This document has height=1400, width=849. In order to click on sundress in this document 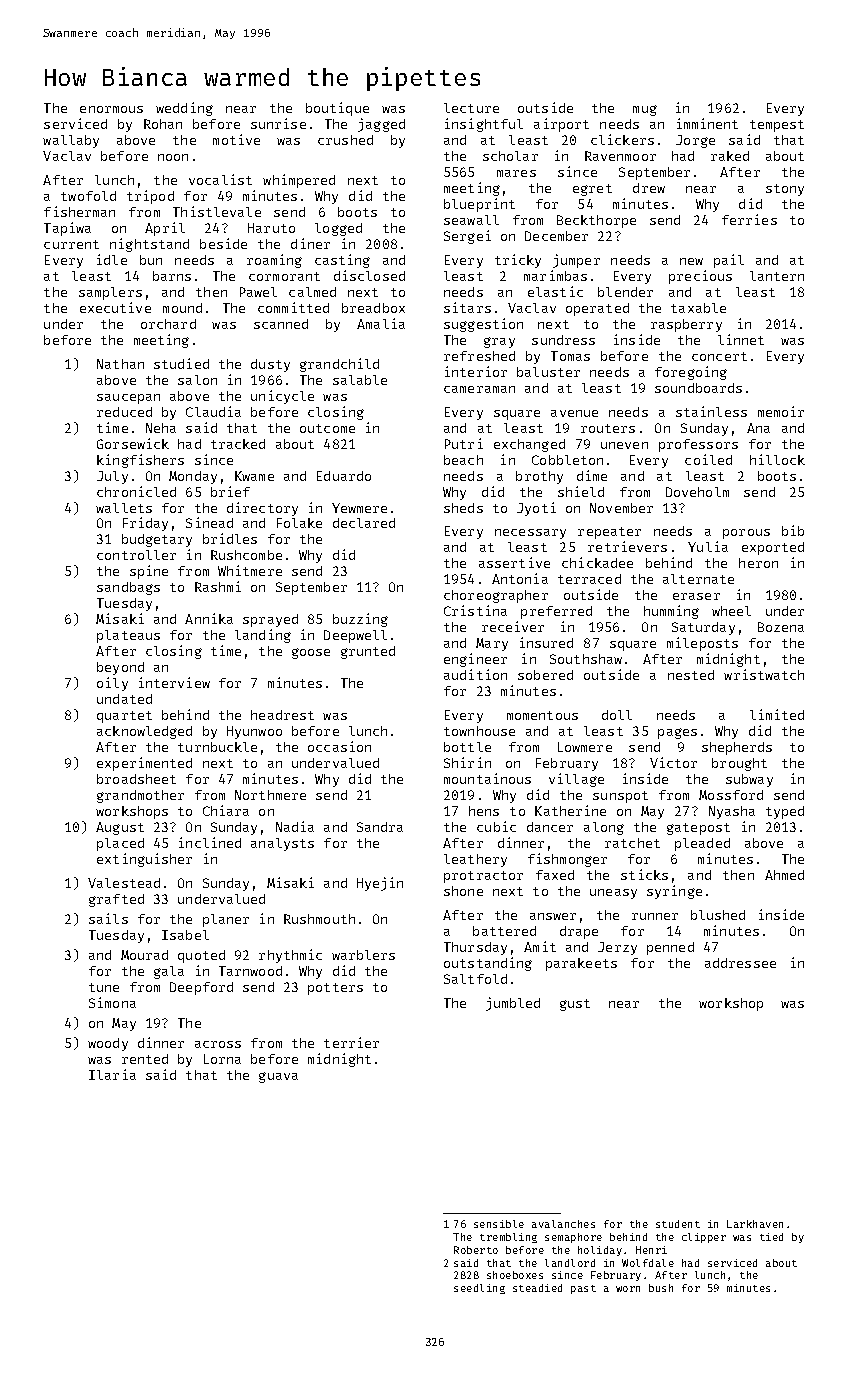, I will do `click(563, 340)`.
